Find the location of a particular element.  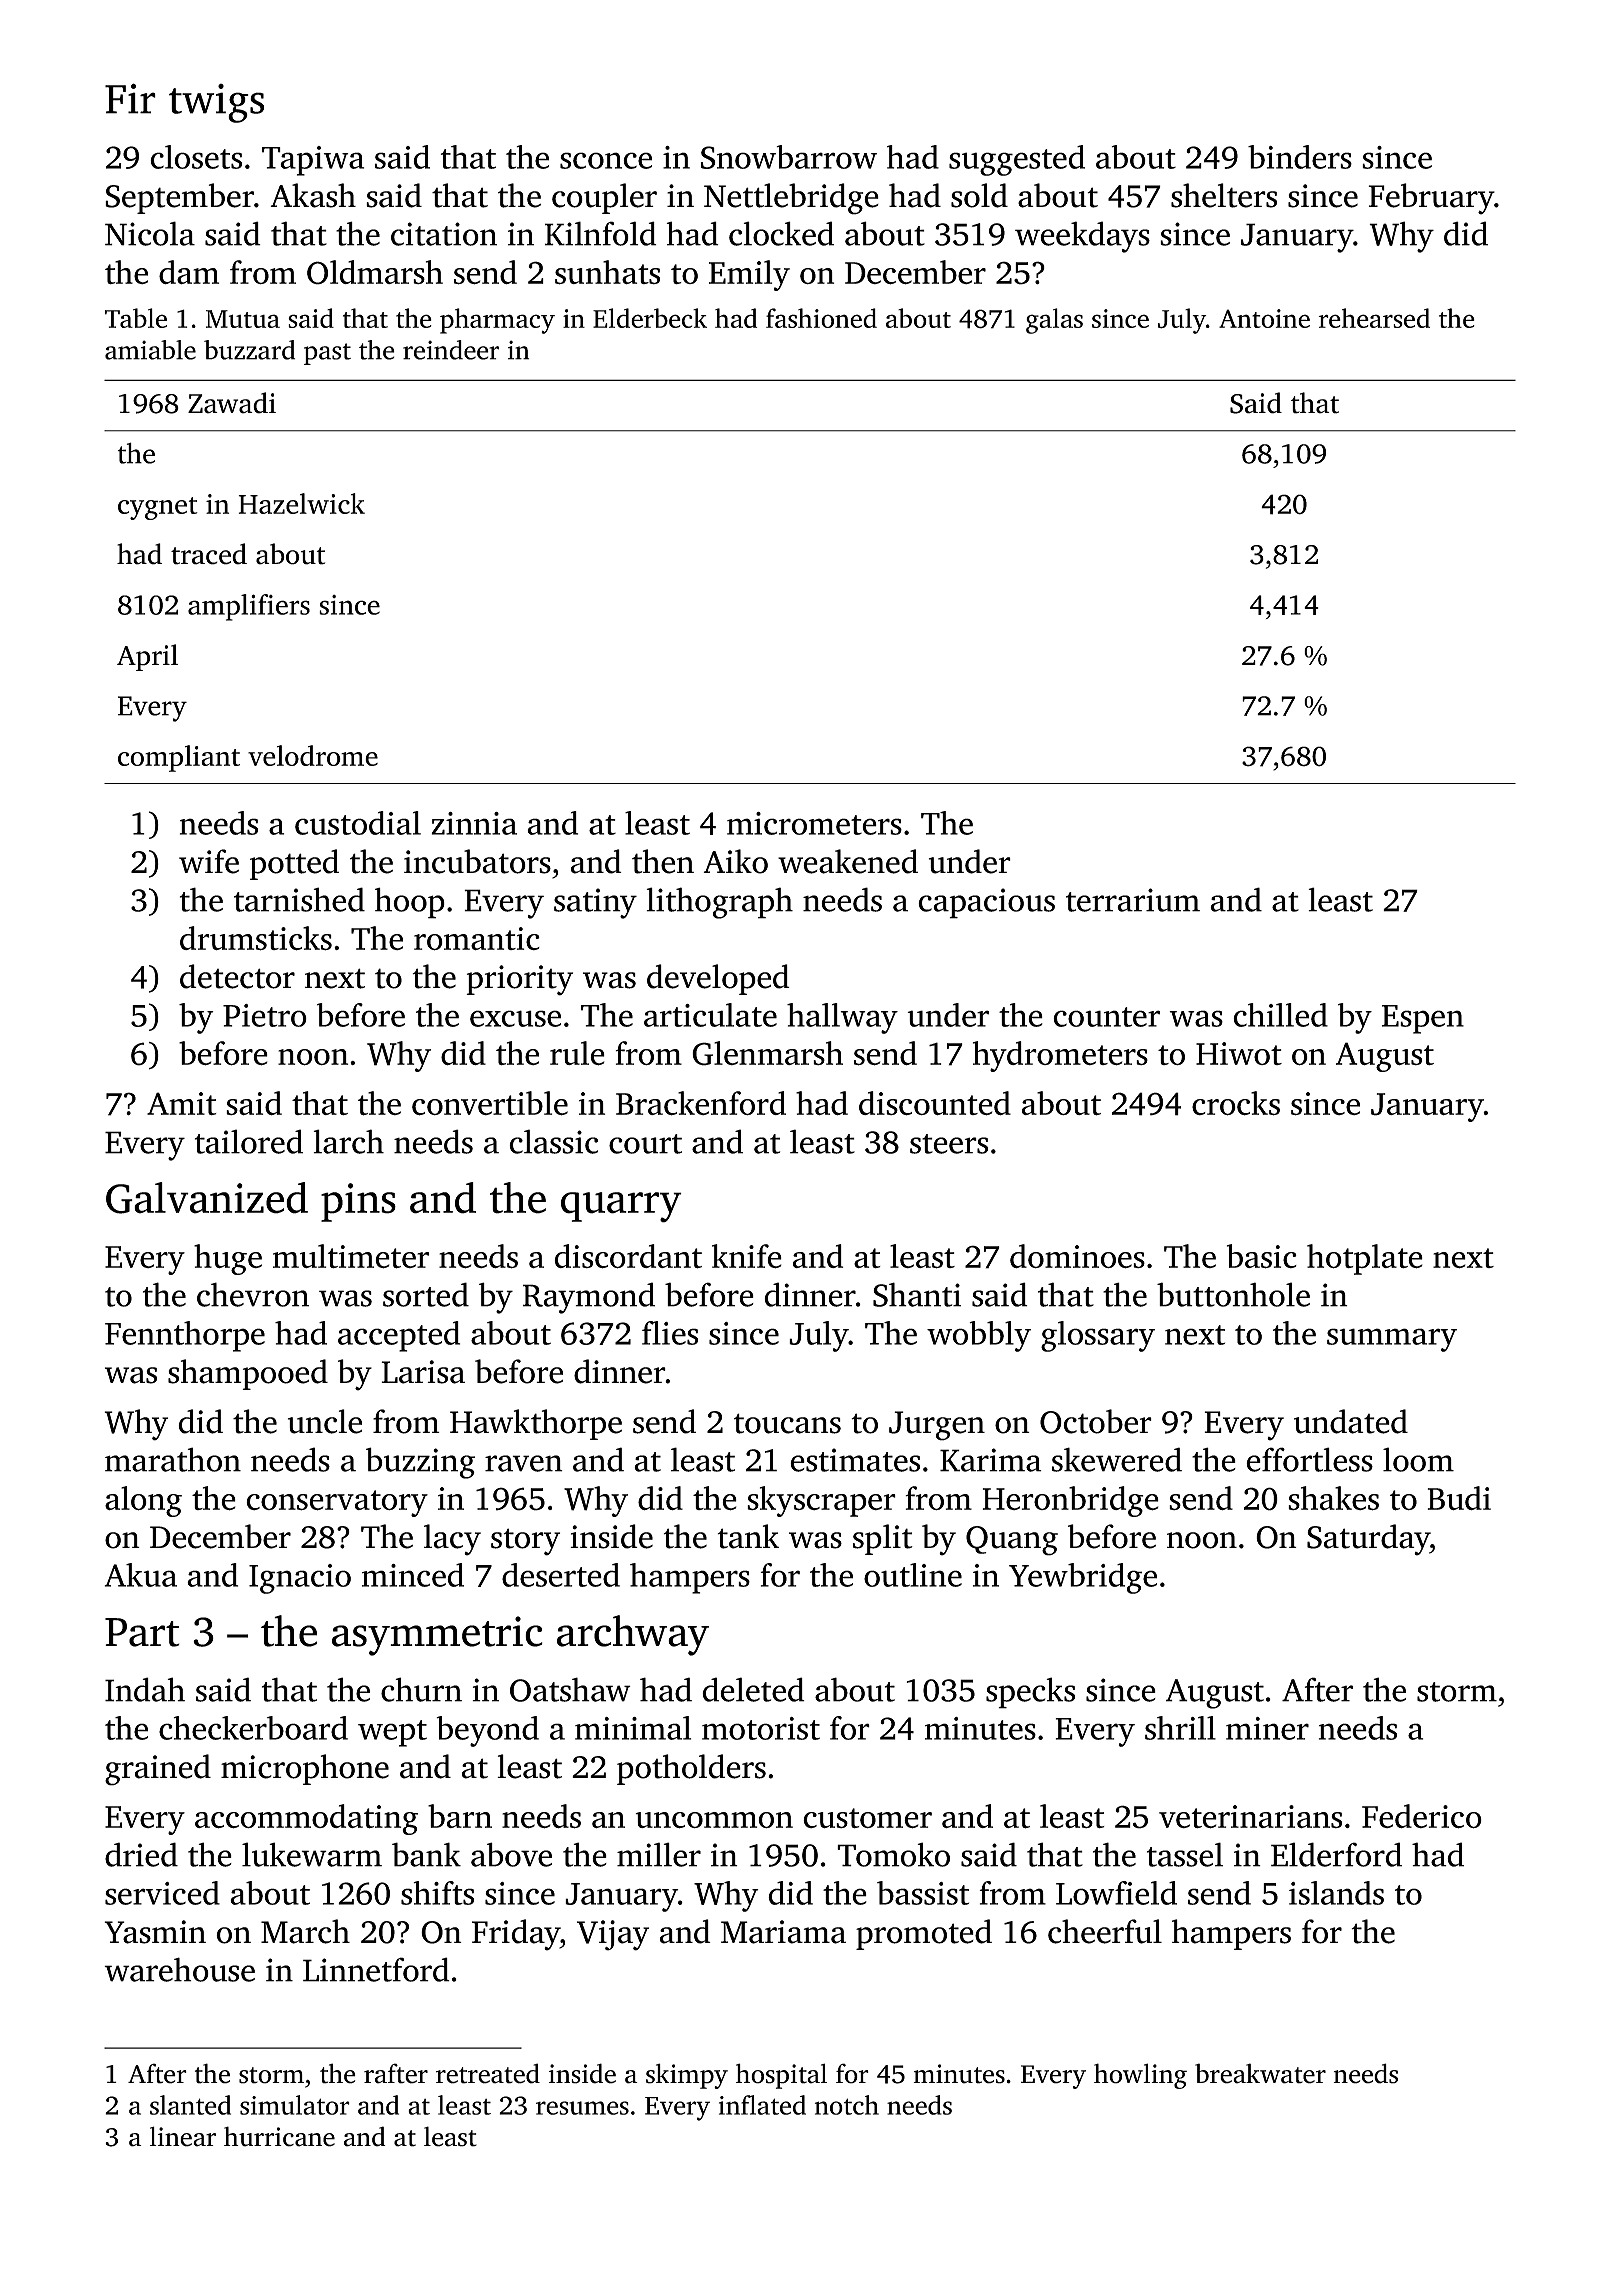

binders is located at coordinates (1300, 157).
